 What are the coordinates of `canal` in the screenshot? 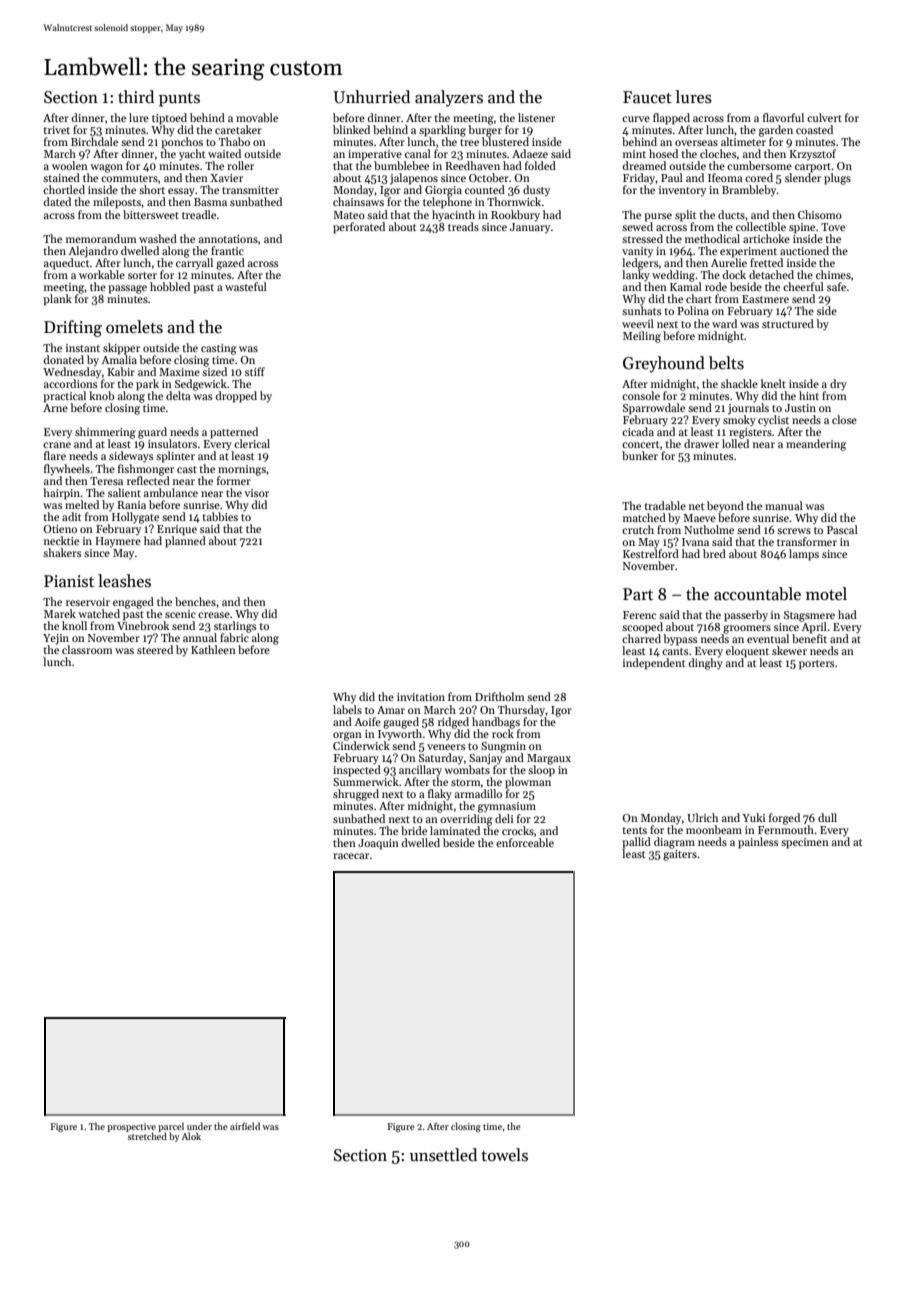 It's located at (418, 153).
